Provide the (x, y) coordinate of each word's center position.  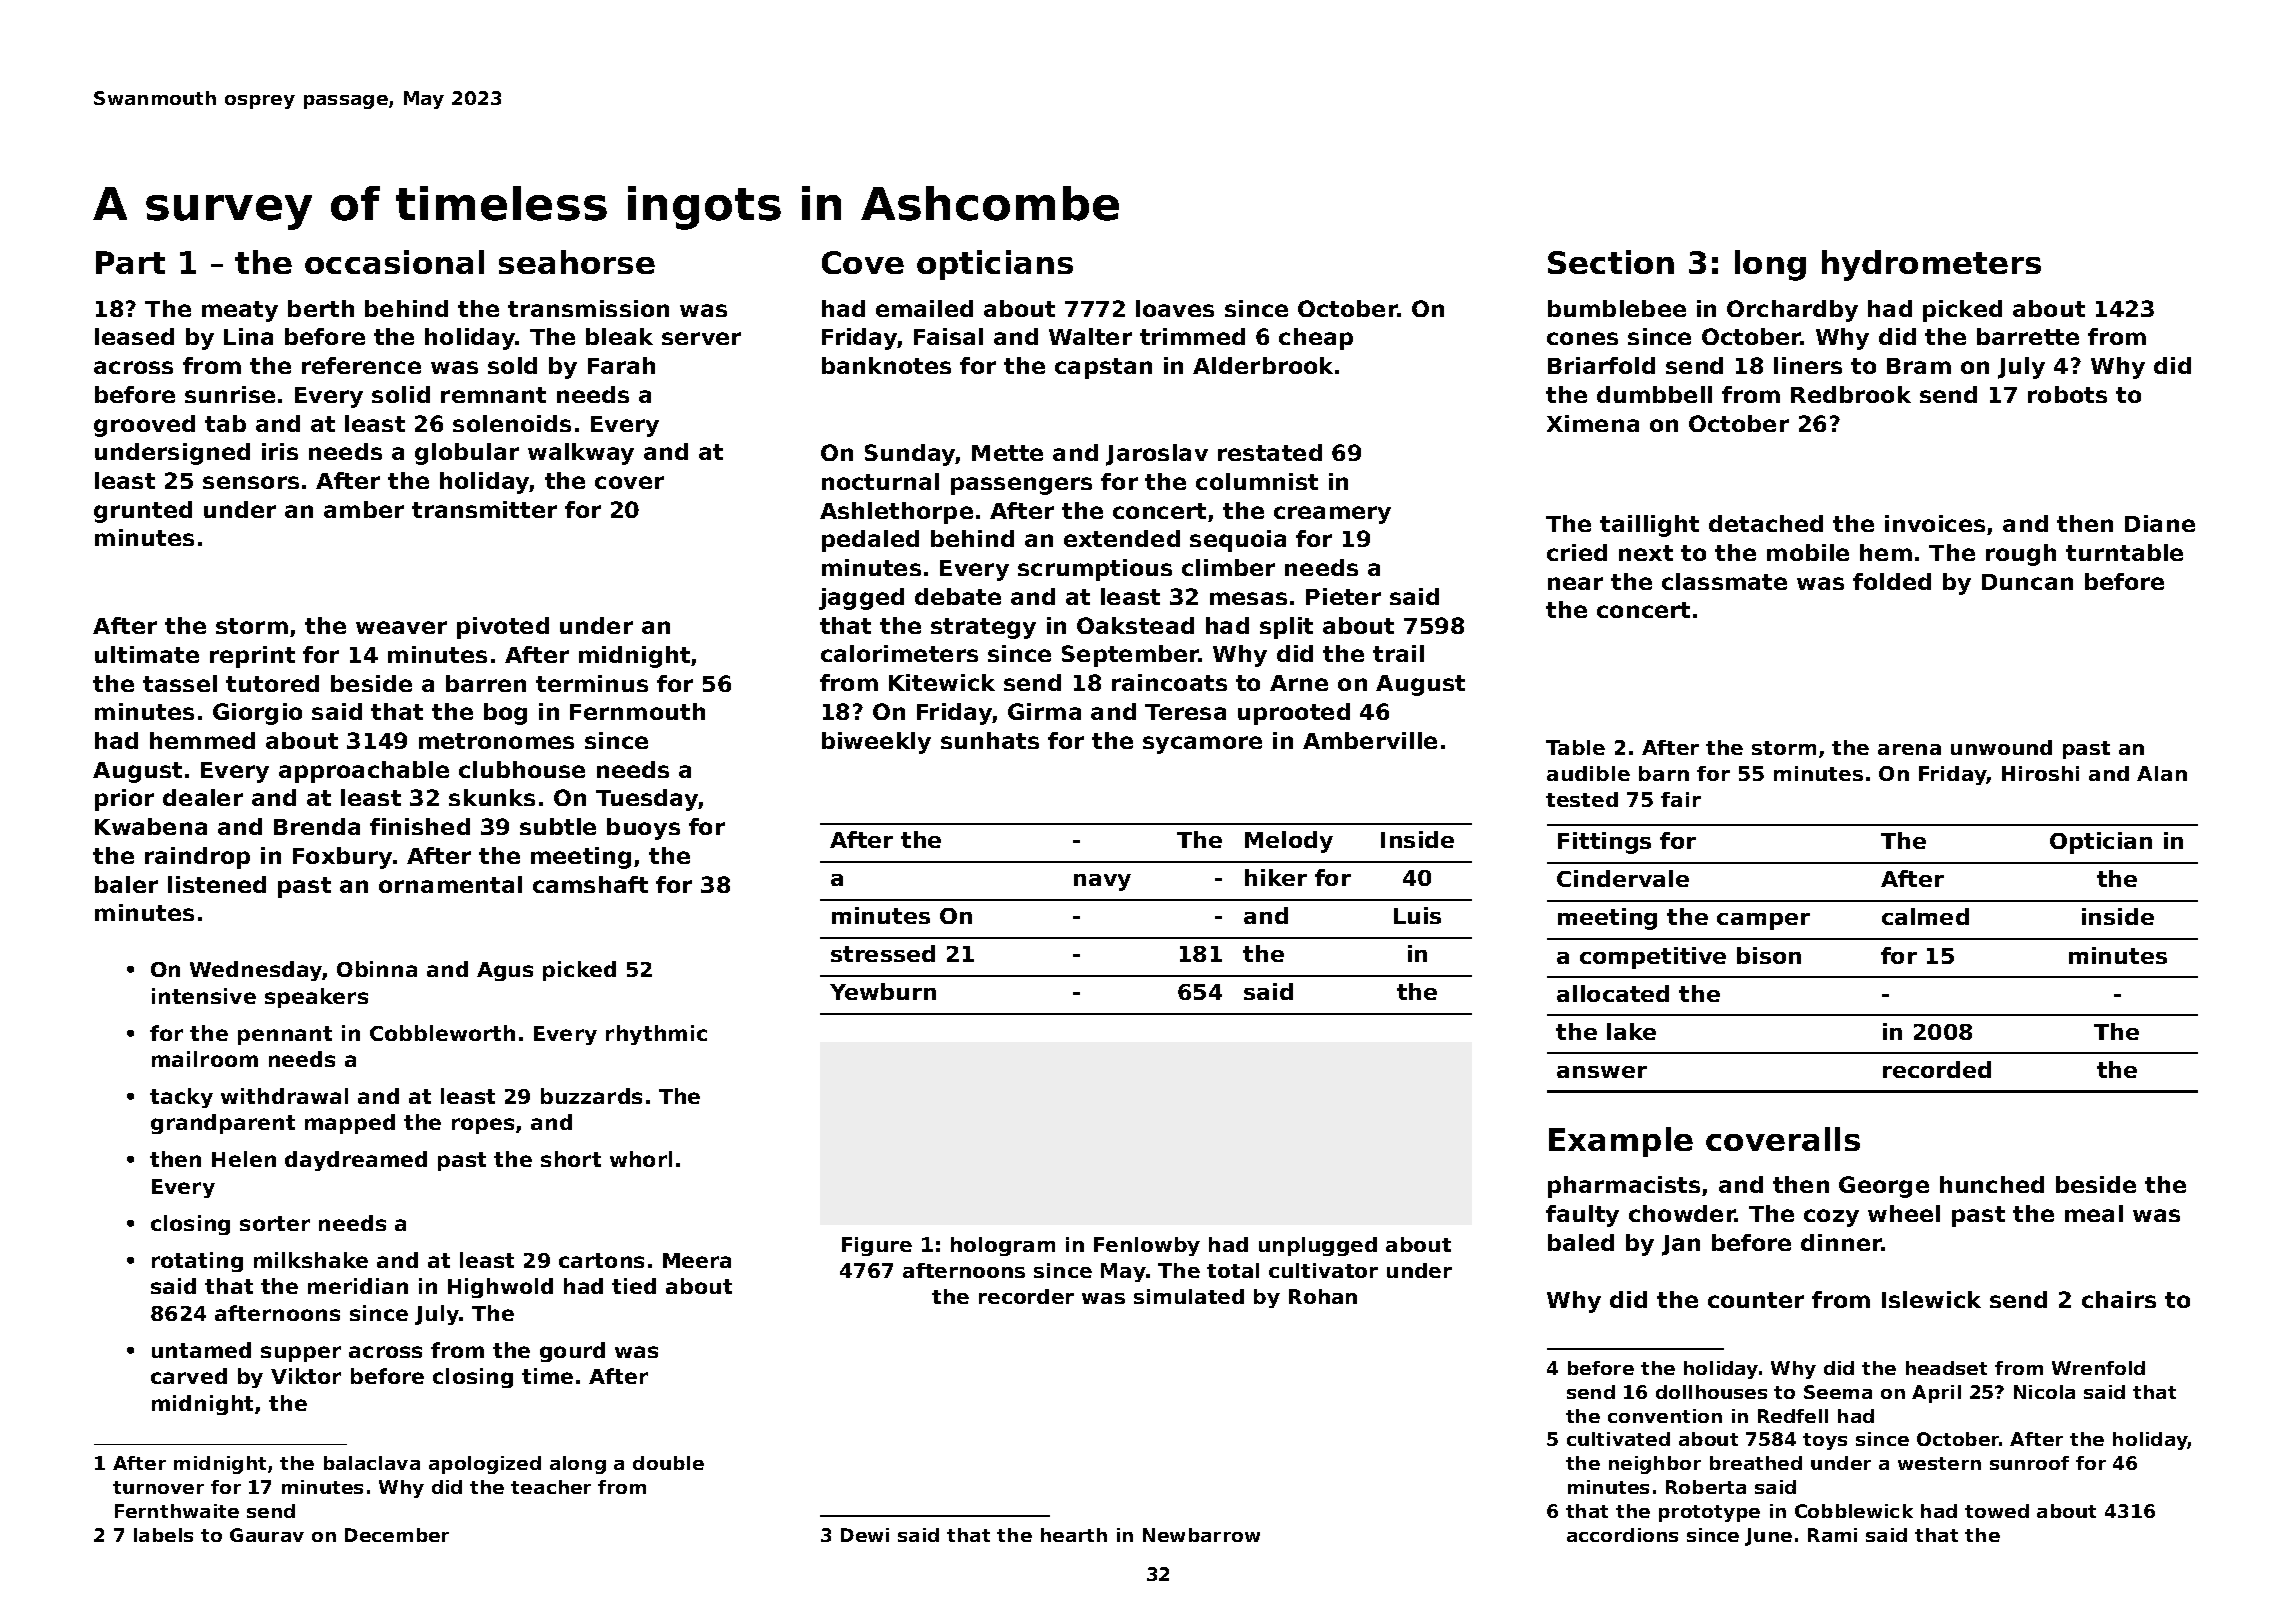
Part (130, 262)
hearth (1074, 1535)
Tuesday (647, 800)
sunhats (990, 740)
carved (189, 1376)
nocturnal (880, 481)
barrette (2028, 336)
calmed (1925, 916)
